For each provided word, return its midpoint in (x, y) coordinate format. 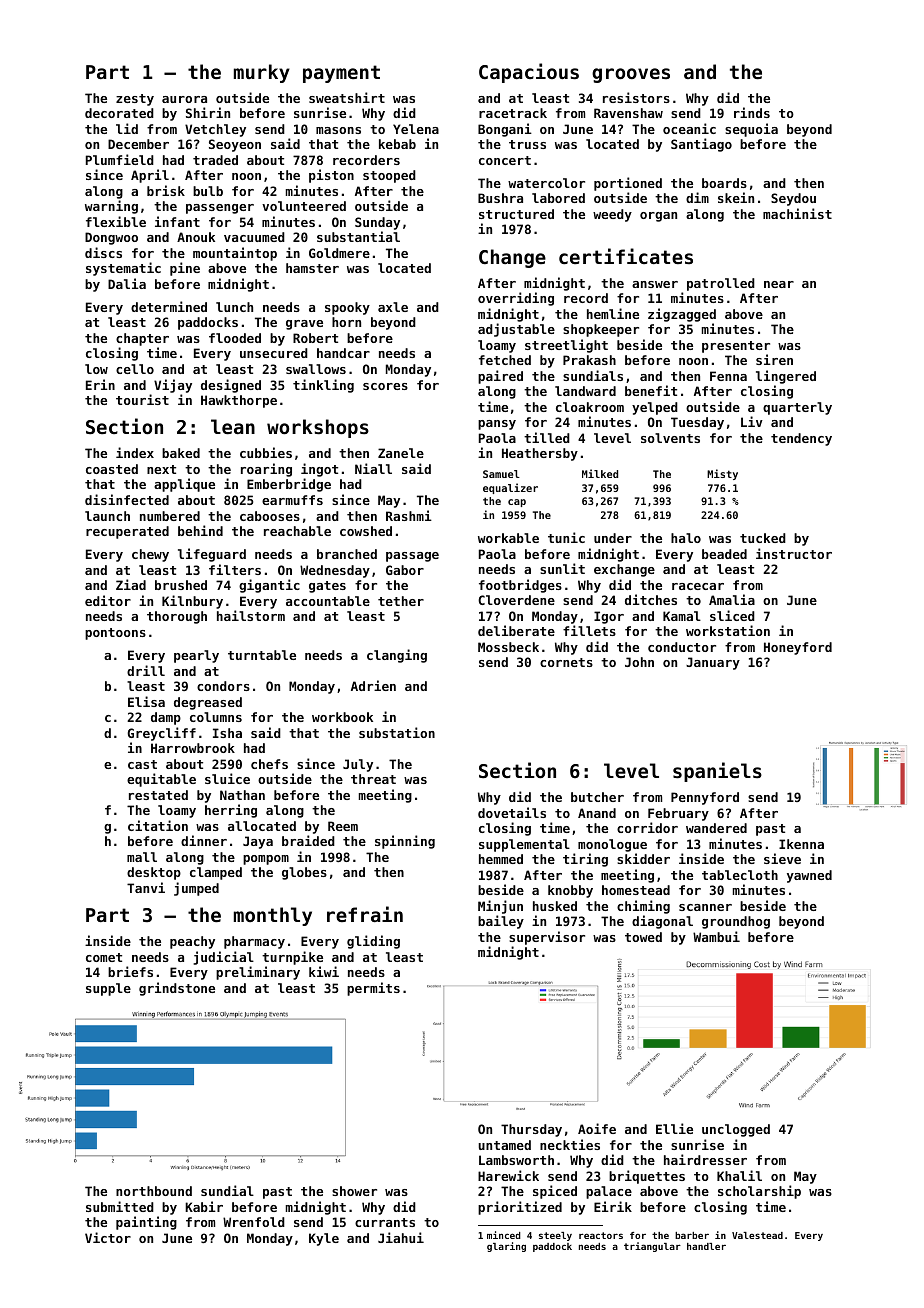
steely (555, 1236)
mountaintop (235, 254)
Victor (108, 1237)
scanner (705, 907)
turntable (262, 655)
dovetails (512, 812)
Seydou (793, 199)
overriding (516, 299)
